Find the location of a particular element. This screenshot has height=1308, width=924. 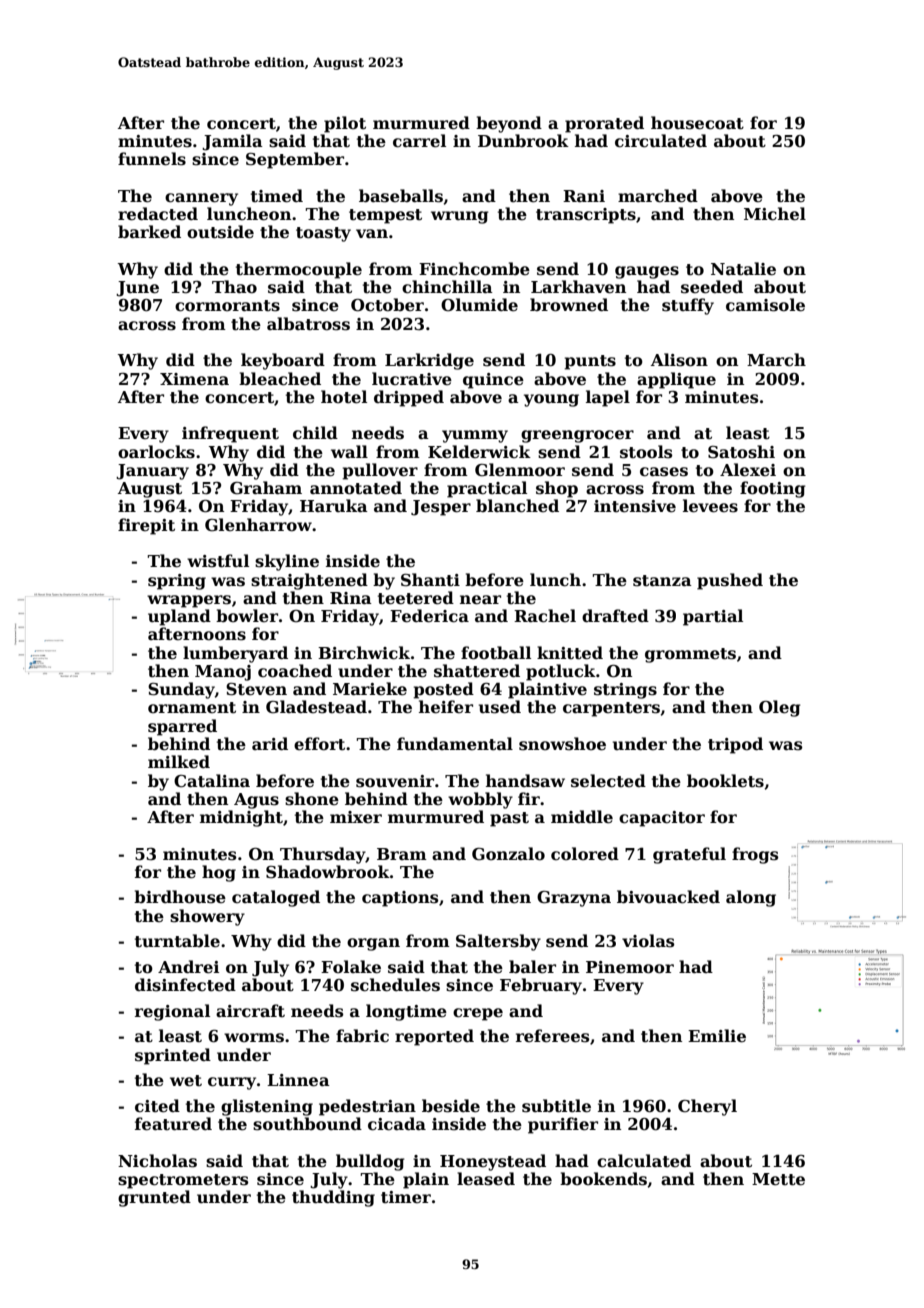

intensive is located at coordinates (635, 506).
